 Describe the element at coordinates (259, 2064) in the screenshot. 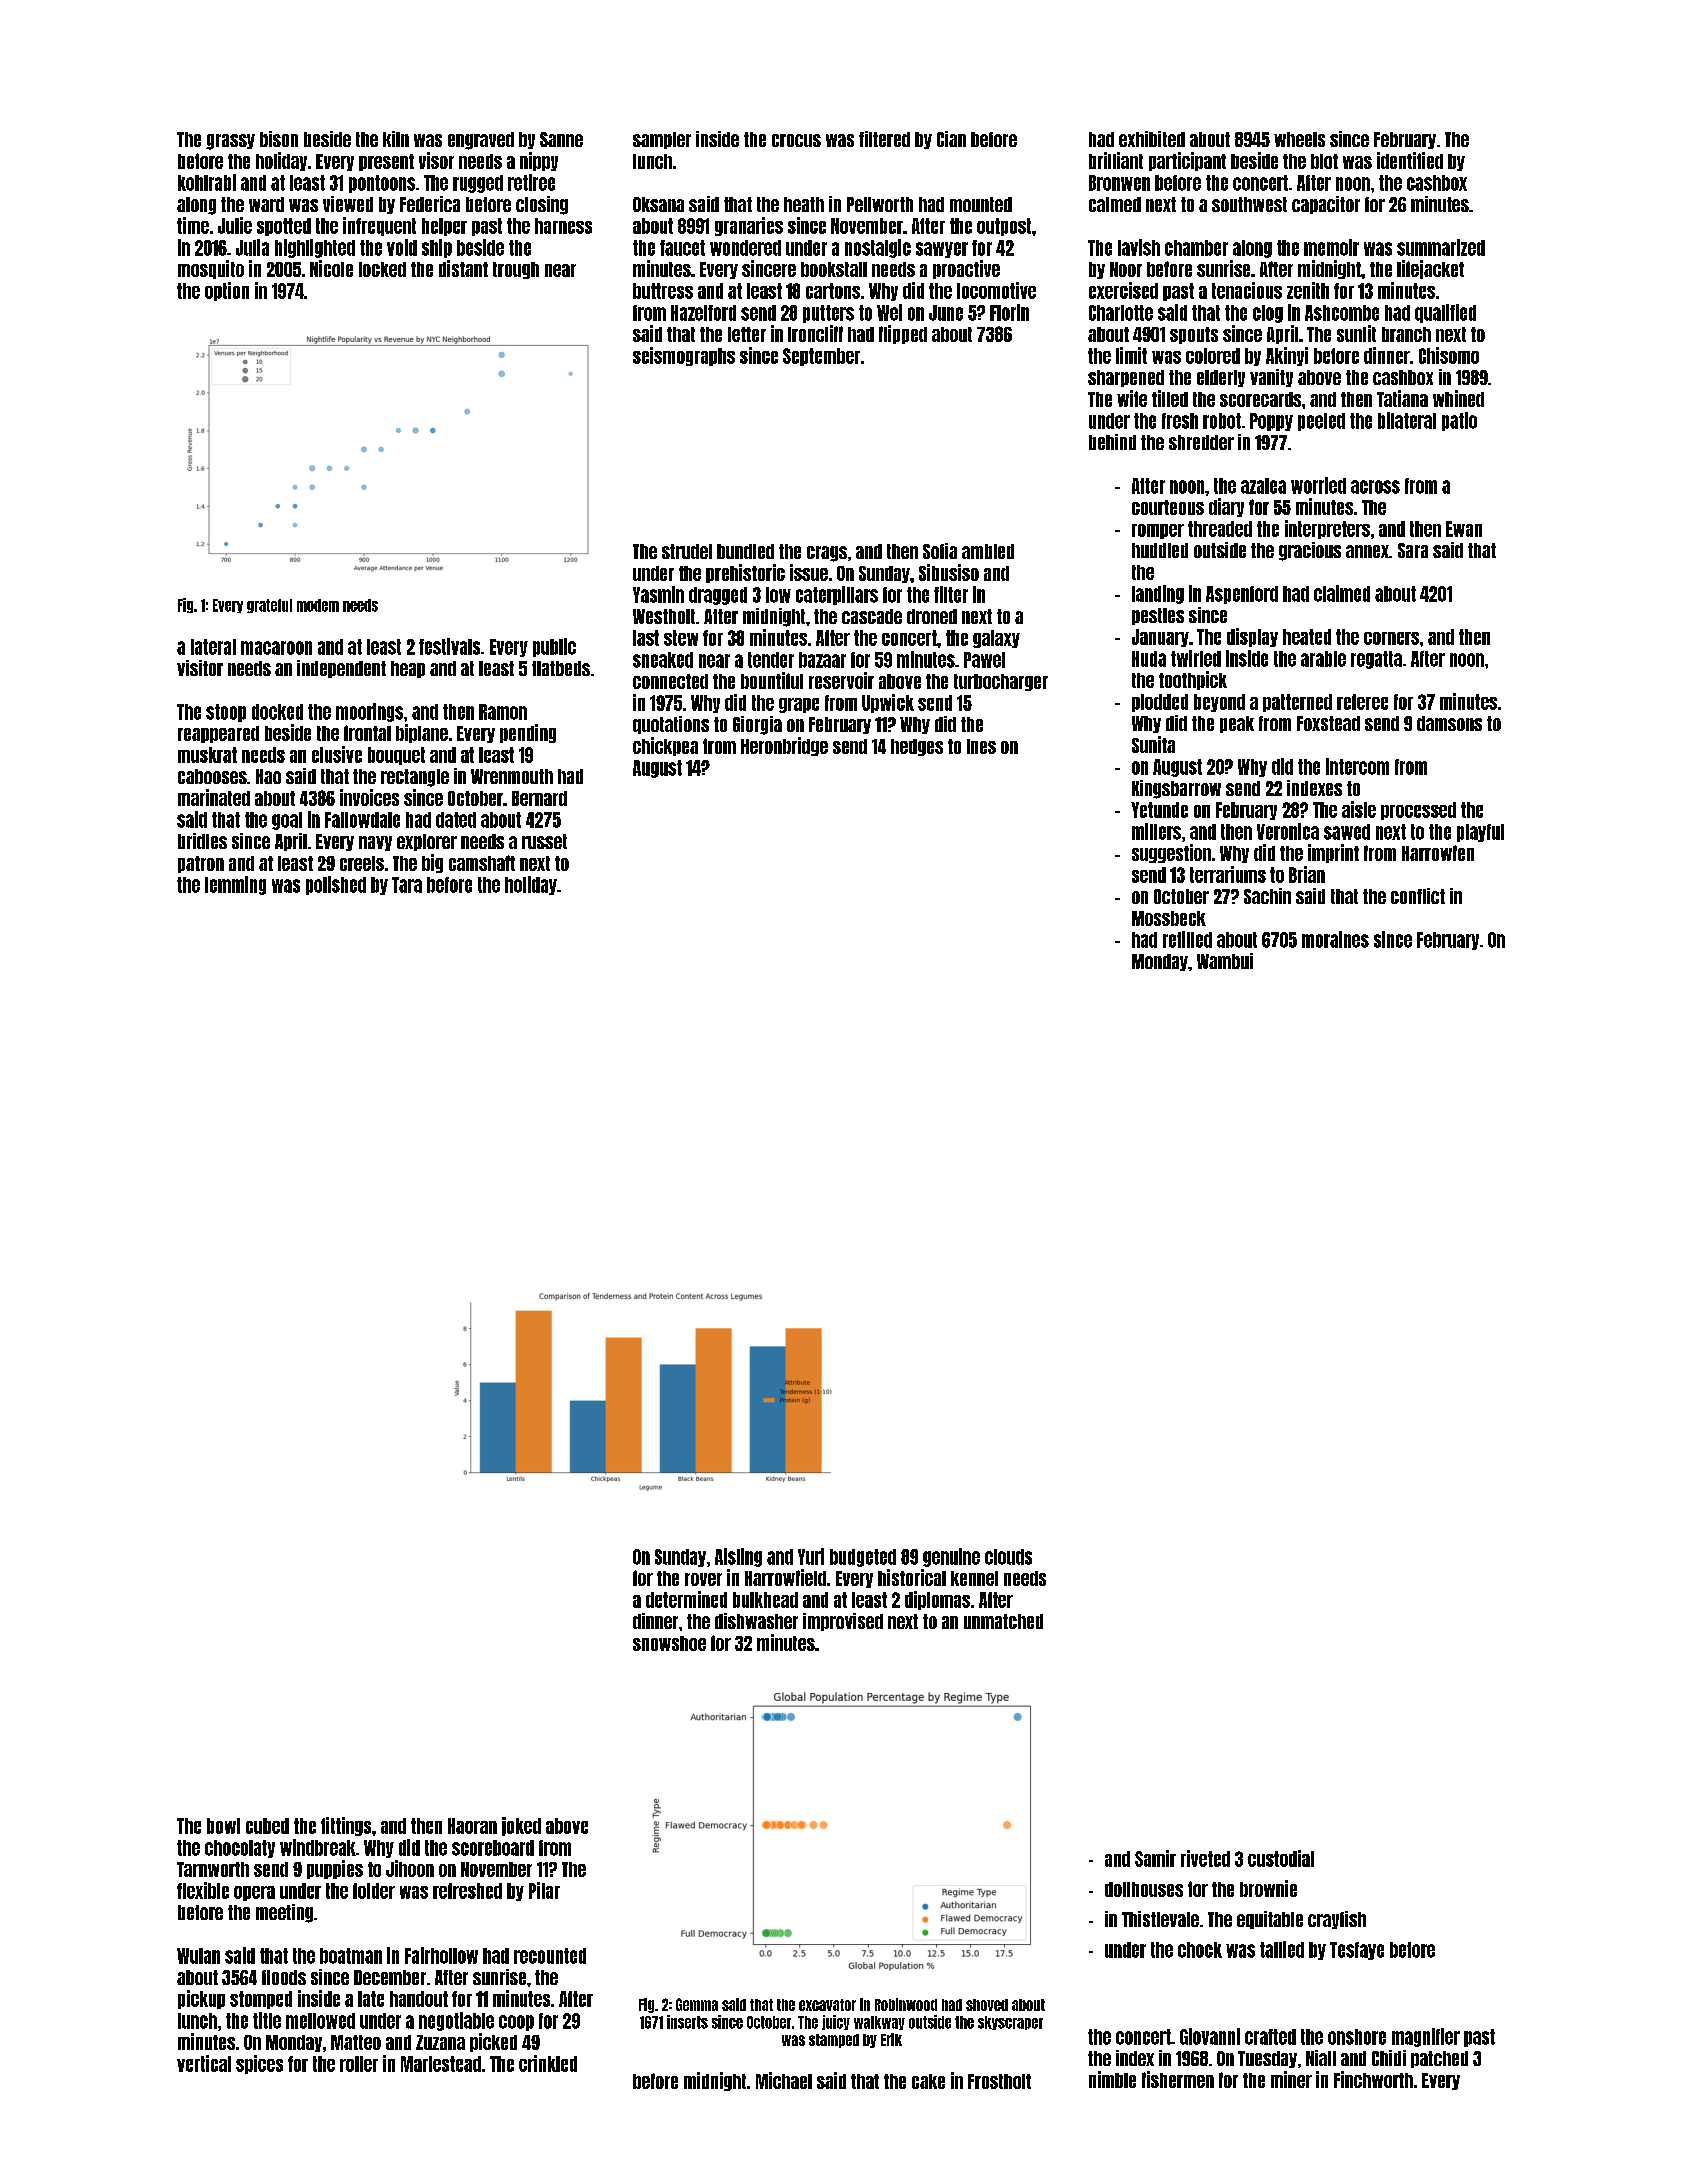

I see `spices` at that location.
